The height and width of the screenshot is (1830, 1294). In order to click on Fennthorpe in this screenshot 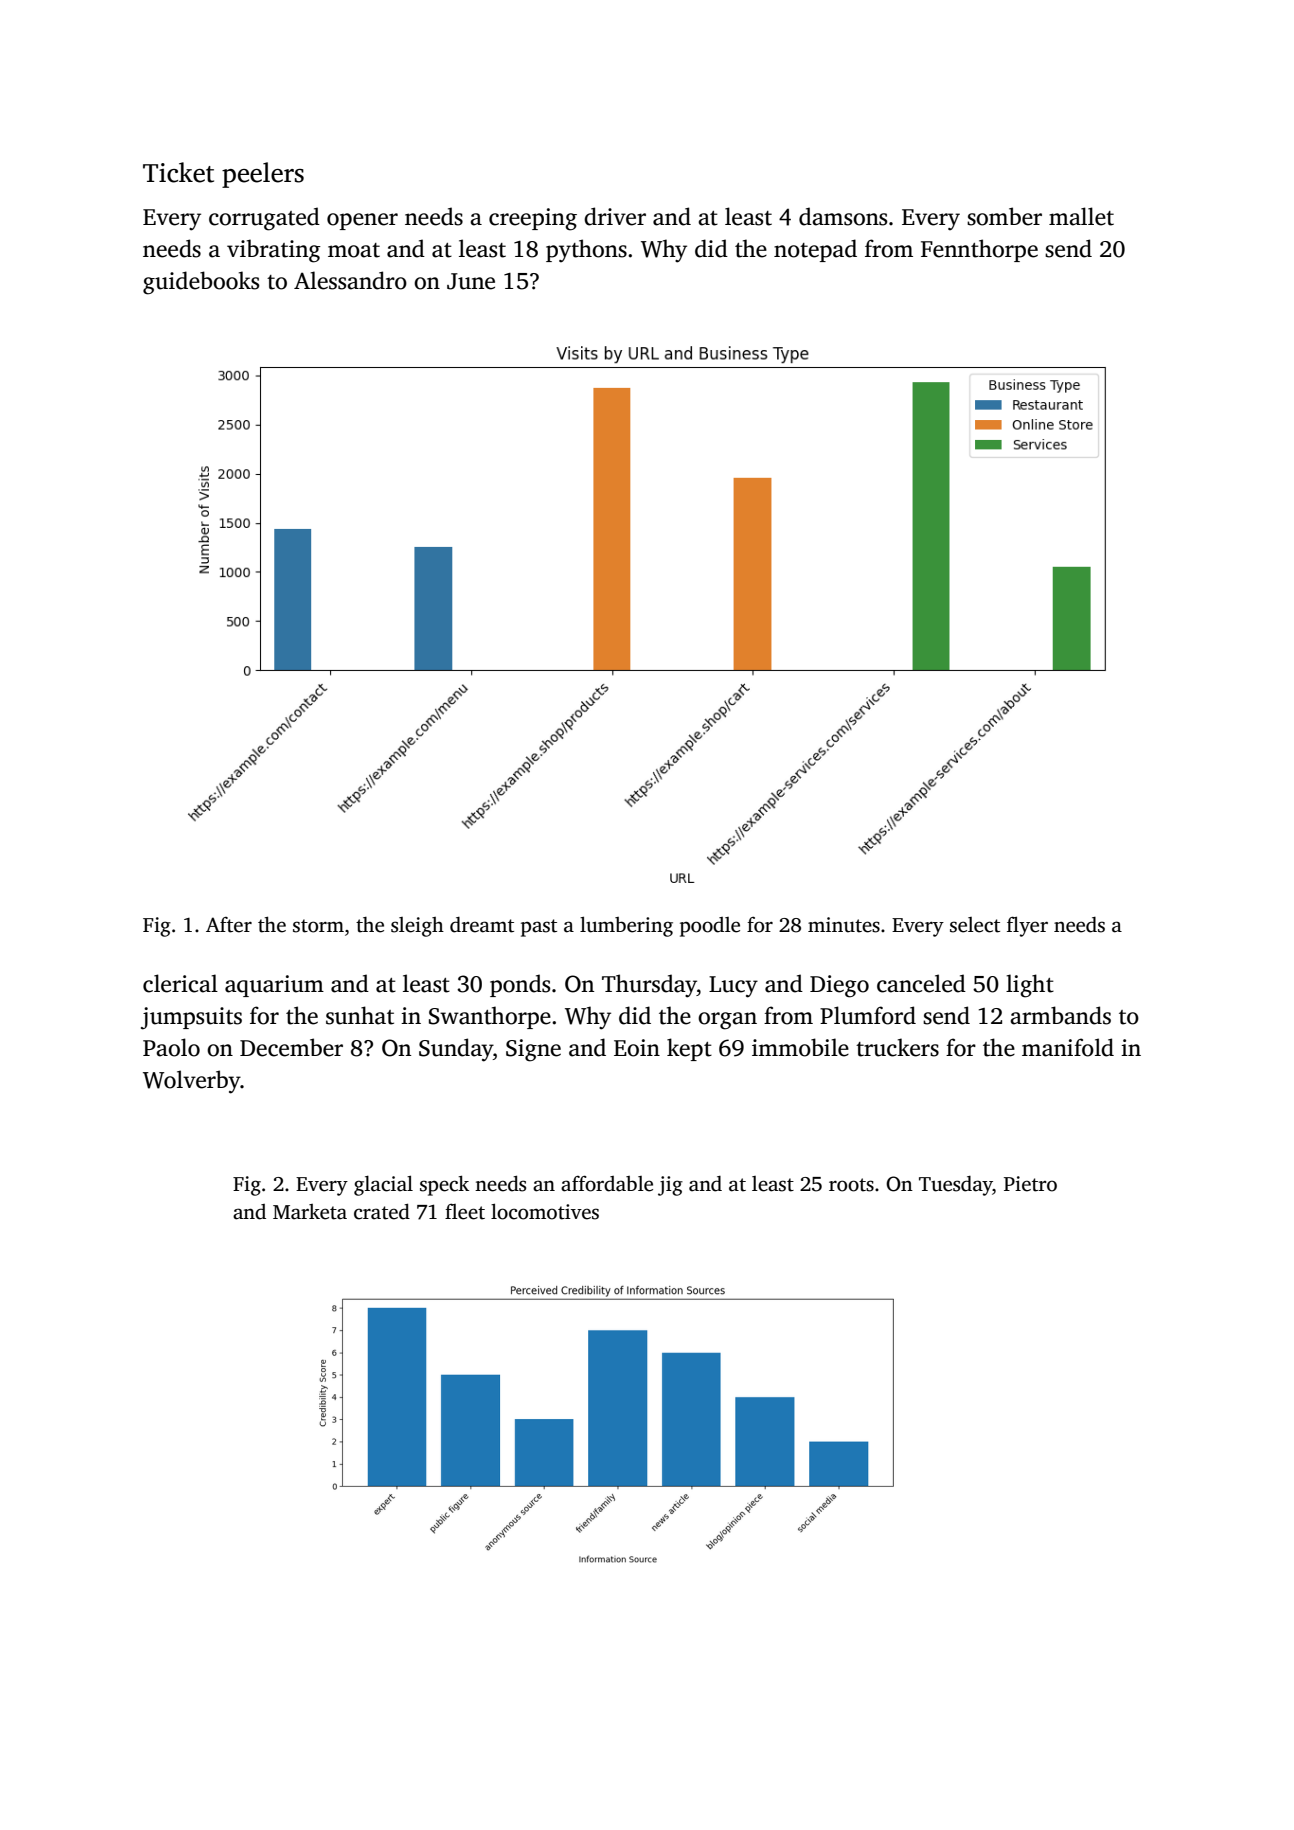, I will do `click(979, 250)`.
